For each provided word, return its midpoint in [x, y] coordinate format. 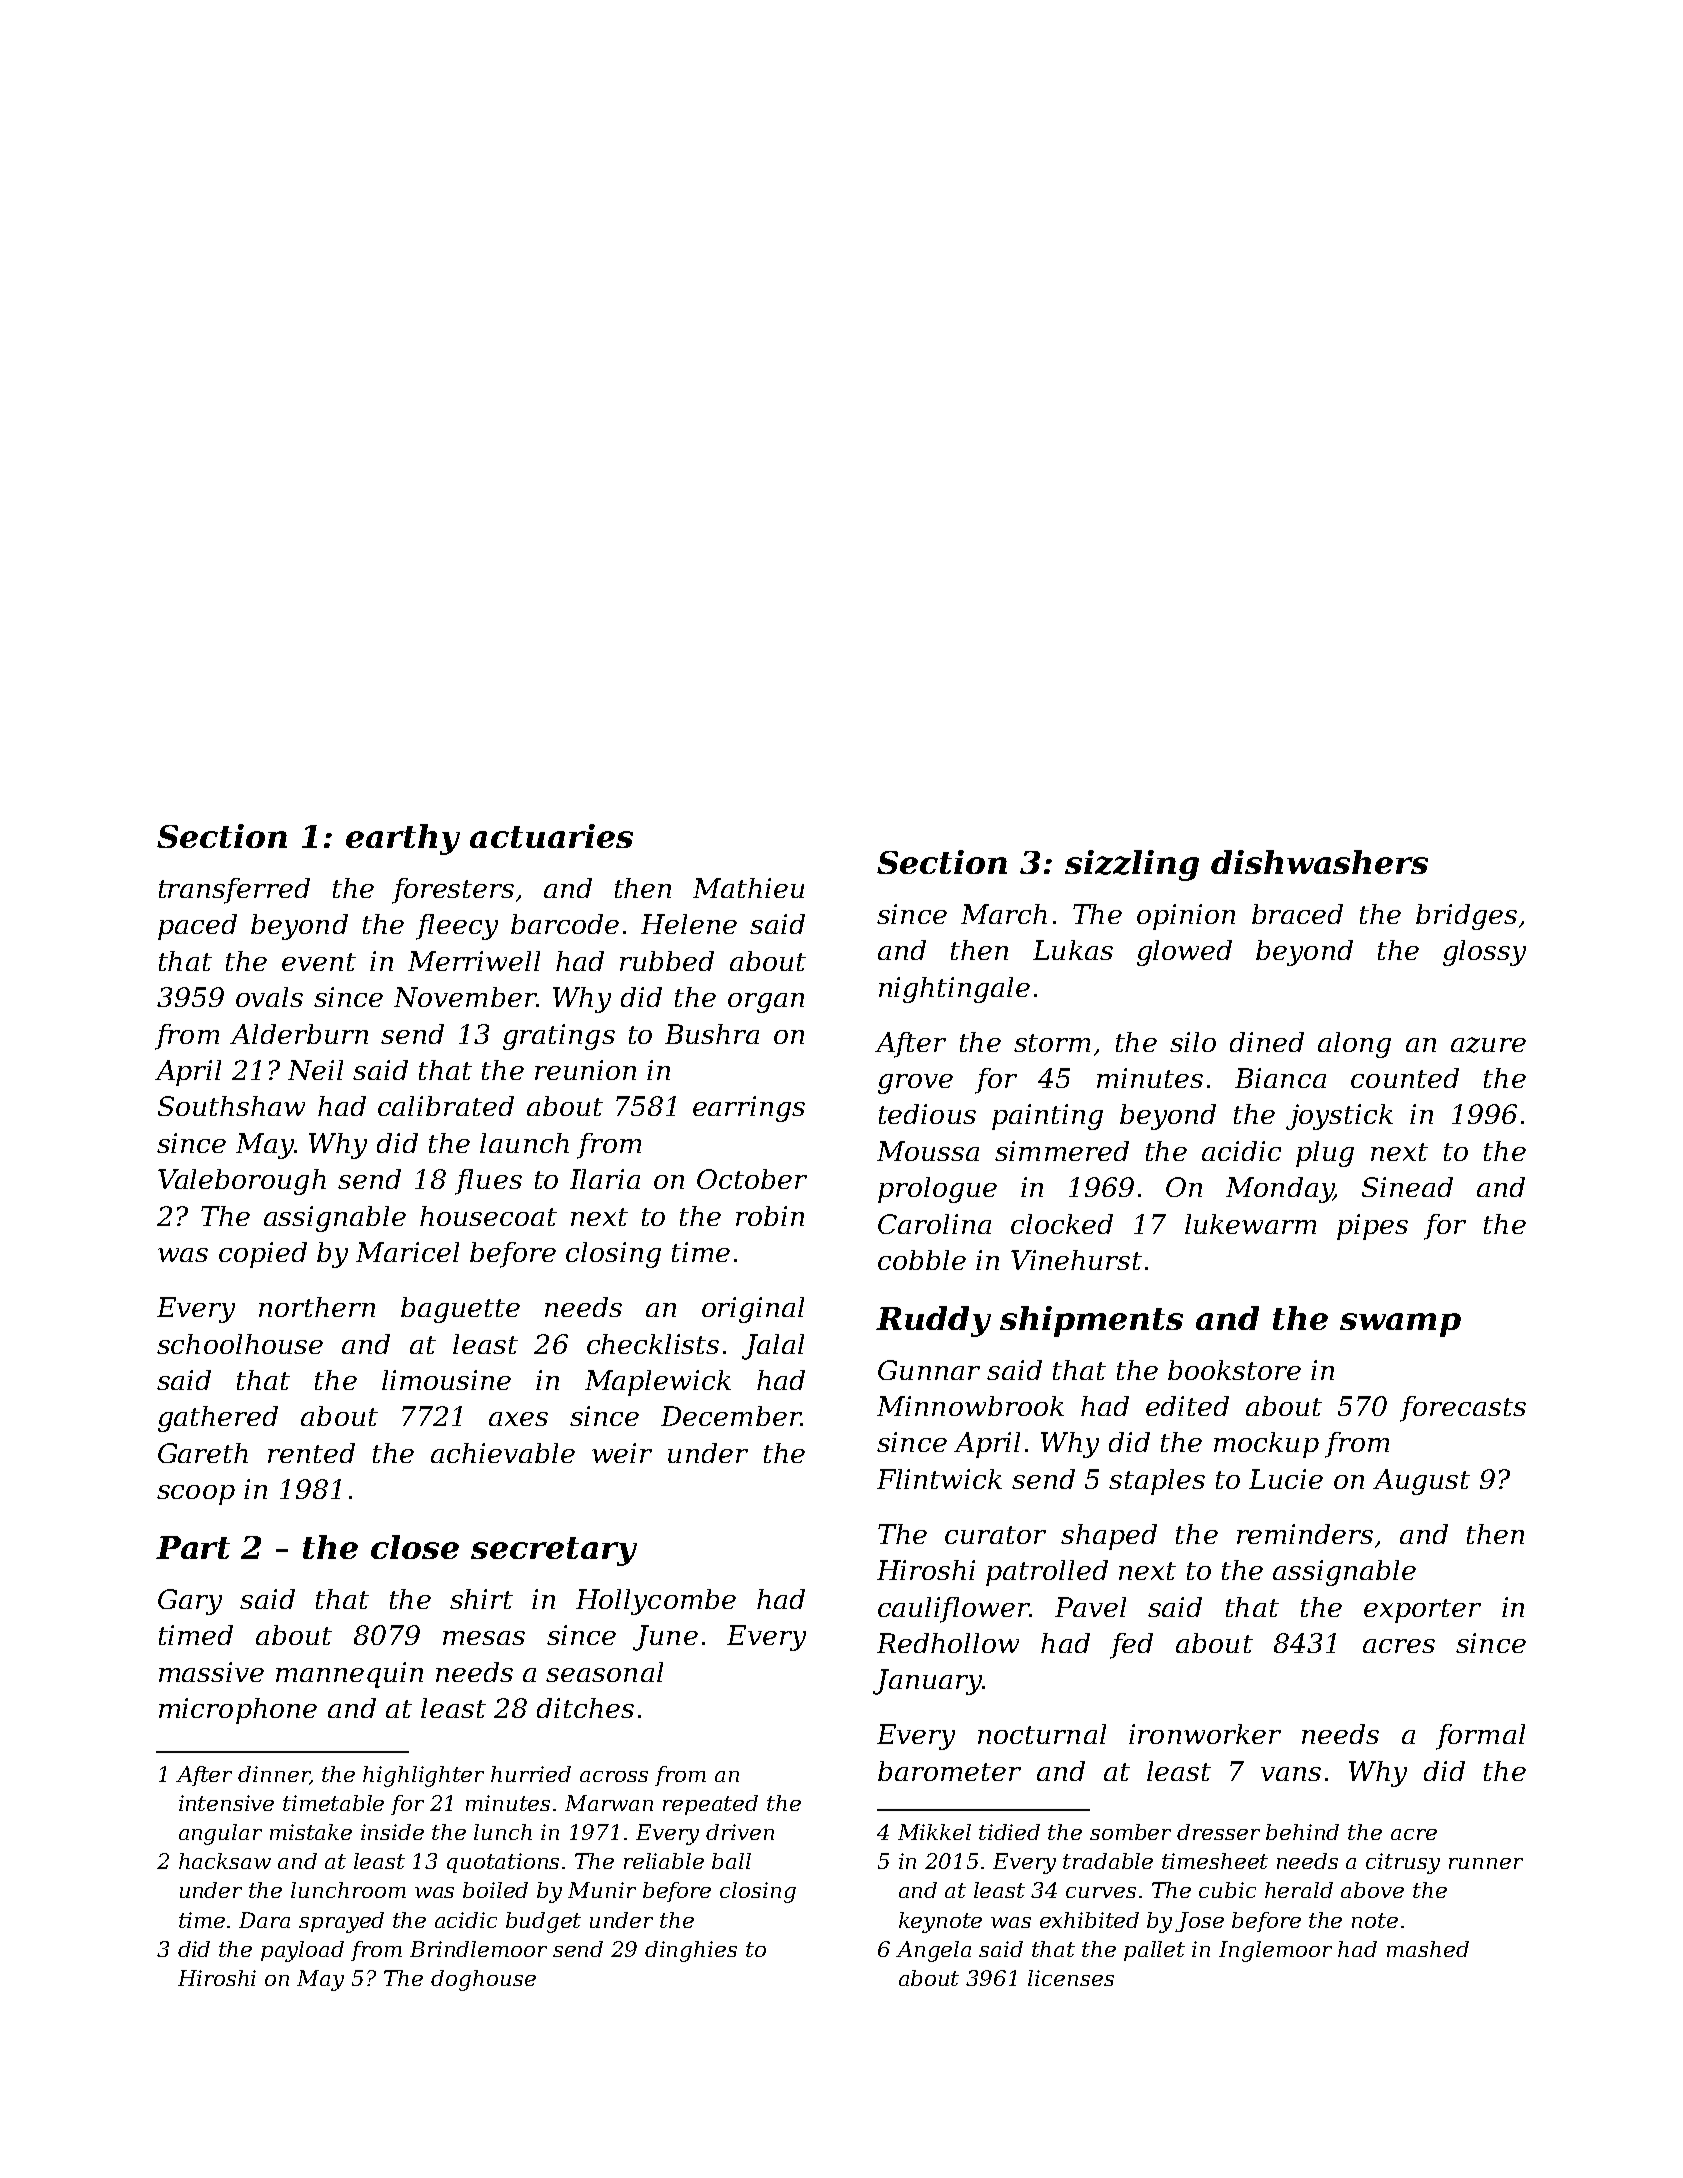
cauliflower [953, 1610]
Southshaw [231, 1106]
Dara [264, 1920]
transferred [234, 891]
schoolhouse [240, 1344]
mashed [1428, 1949]
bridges [1466, 917]
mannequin [349, 1675]
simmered [1062, 1151]
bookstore [1234, 1370]
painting [1047, 1117]
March [1004, 914]
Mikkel [934, 1832]
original [753, 1310]
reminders [1305, 1534]
